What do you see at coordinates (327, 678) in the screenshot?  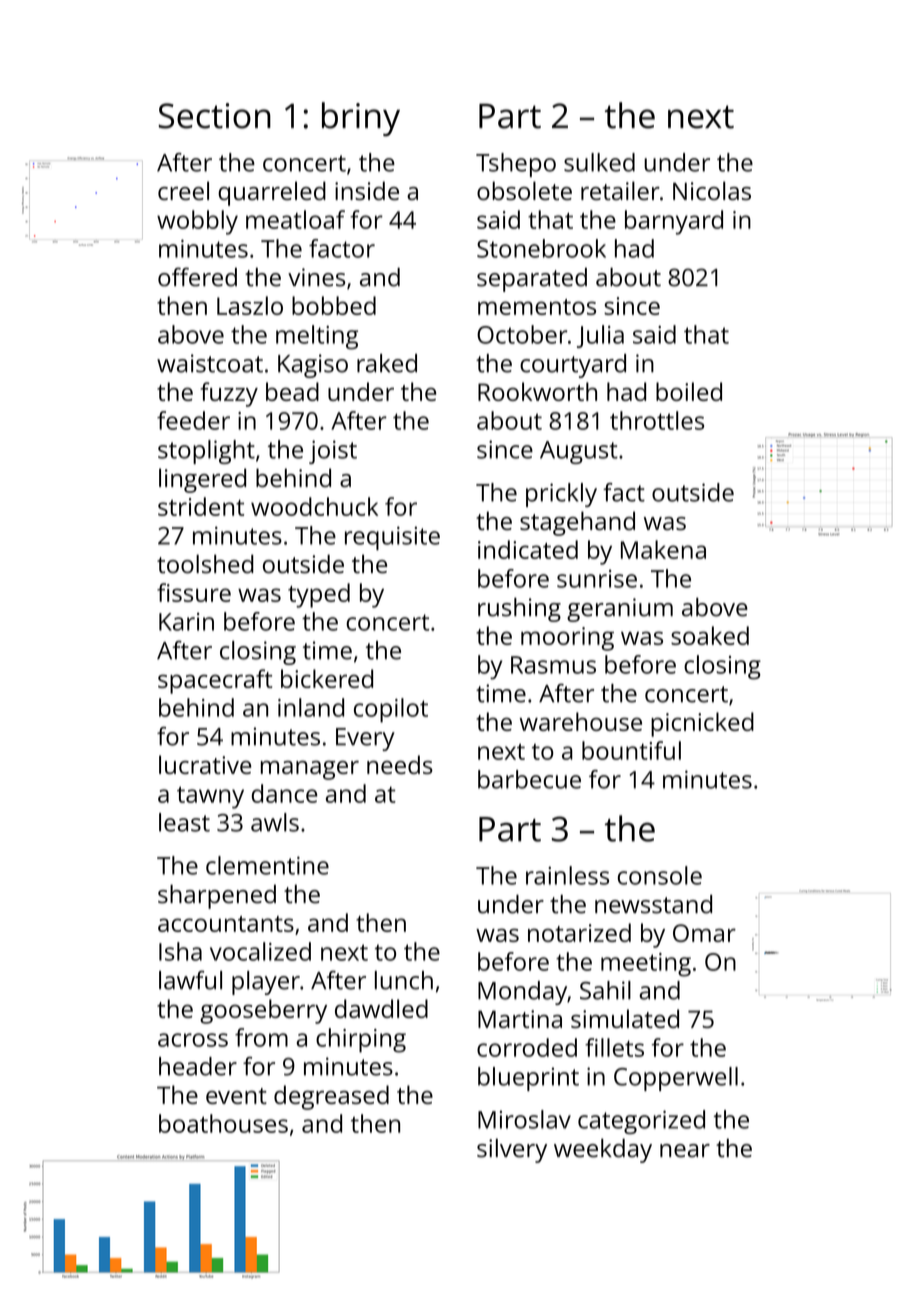 I see `bickered` at bounding box center [327, 678].
